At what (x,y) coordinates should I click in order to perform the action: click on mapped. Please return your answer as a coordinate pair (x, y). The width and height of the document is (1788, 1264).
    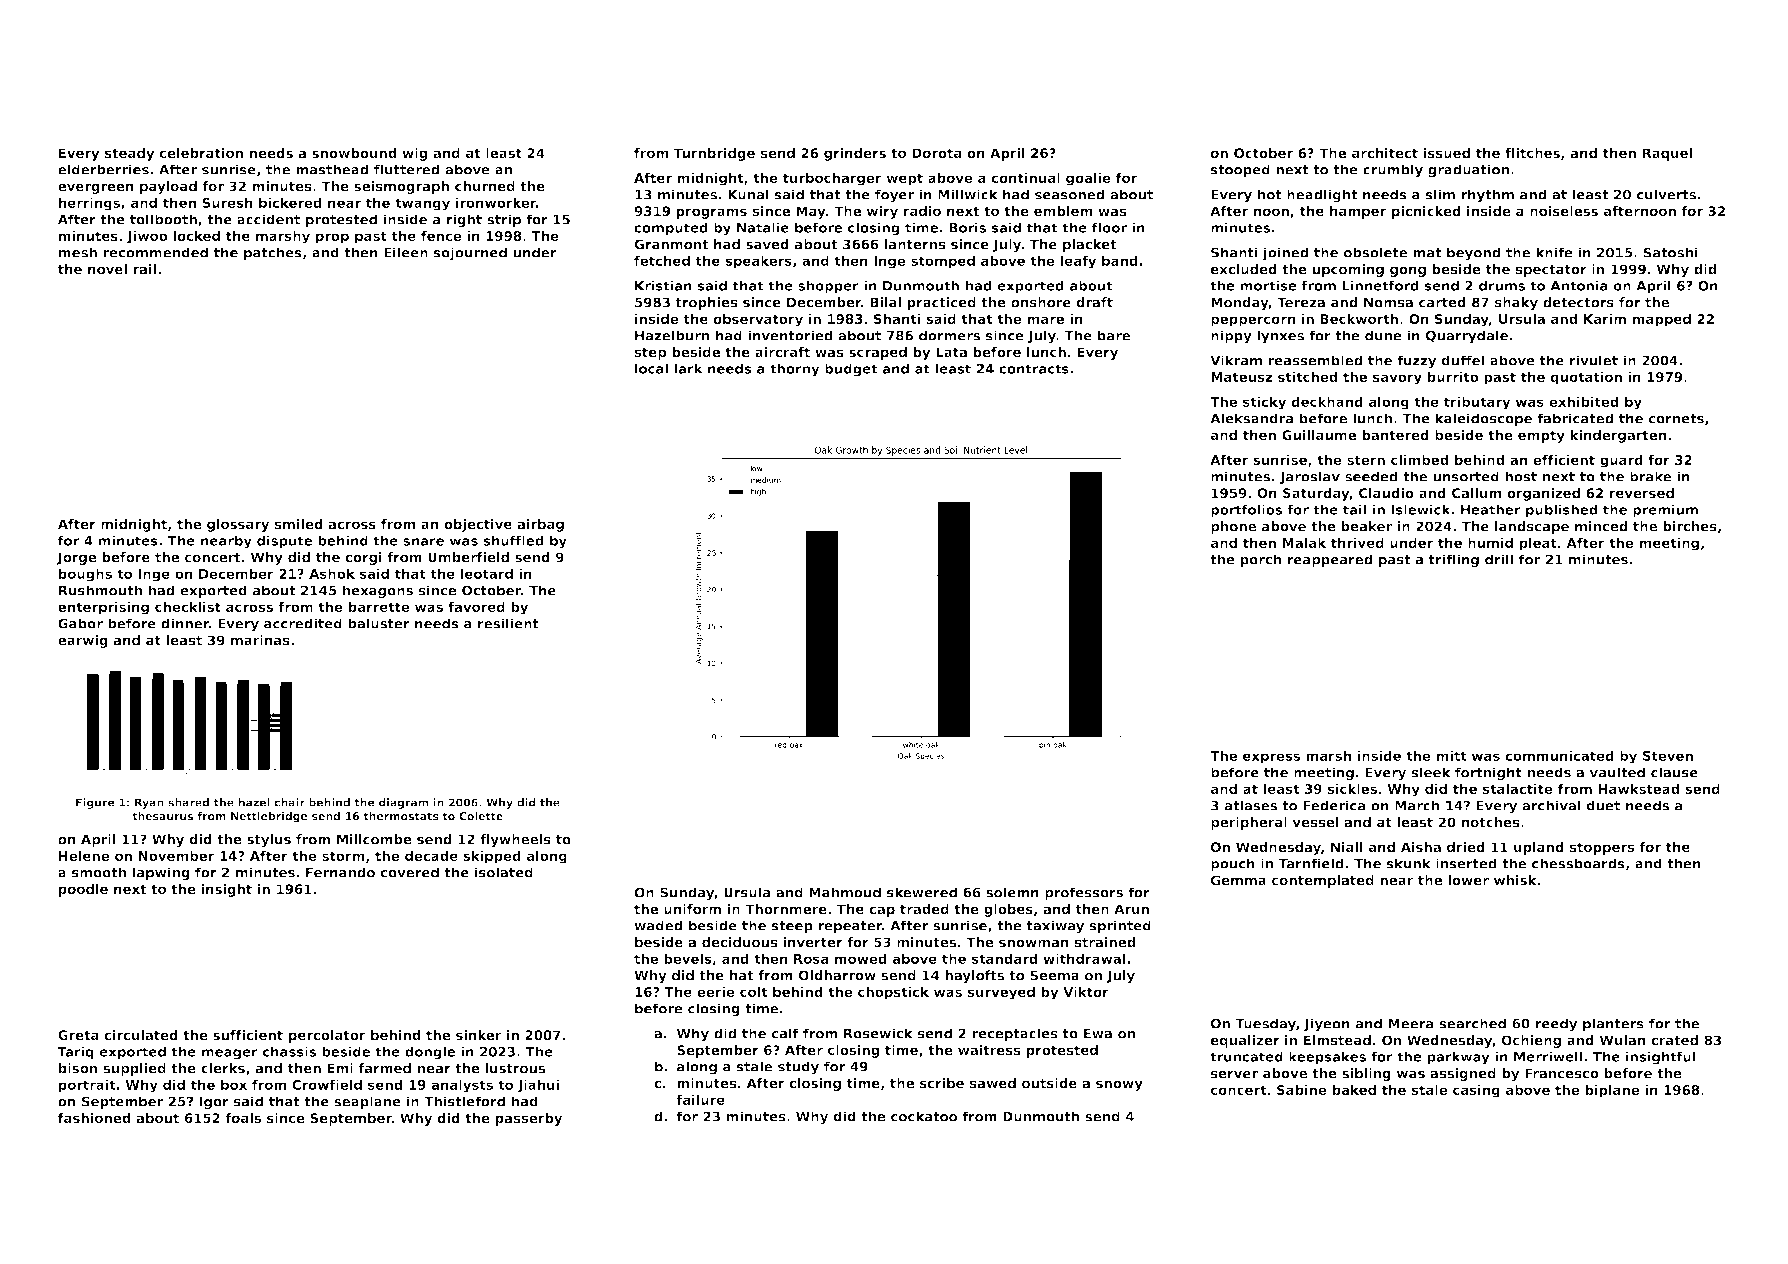
    Looking at the image, I should click on (1662, 320).
